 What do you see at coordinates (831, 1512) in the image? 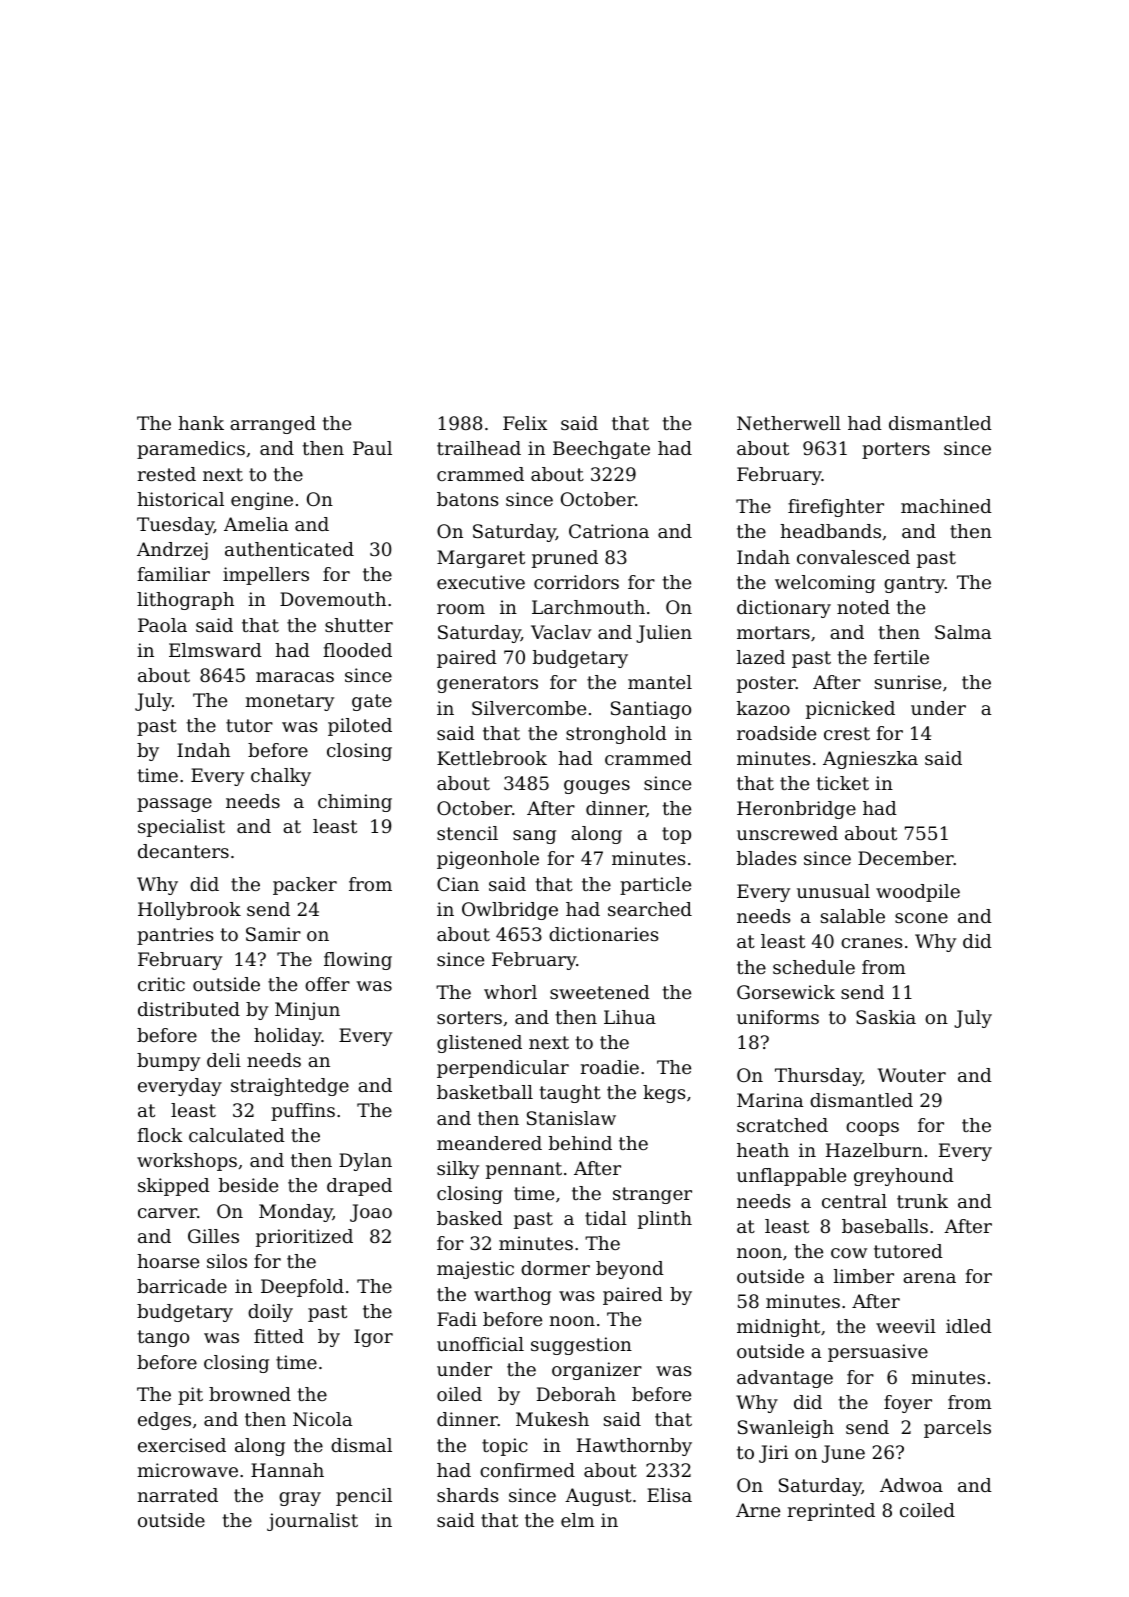
I see `reprinted` at bounding box center [831, 1512].
